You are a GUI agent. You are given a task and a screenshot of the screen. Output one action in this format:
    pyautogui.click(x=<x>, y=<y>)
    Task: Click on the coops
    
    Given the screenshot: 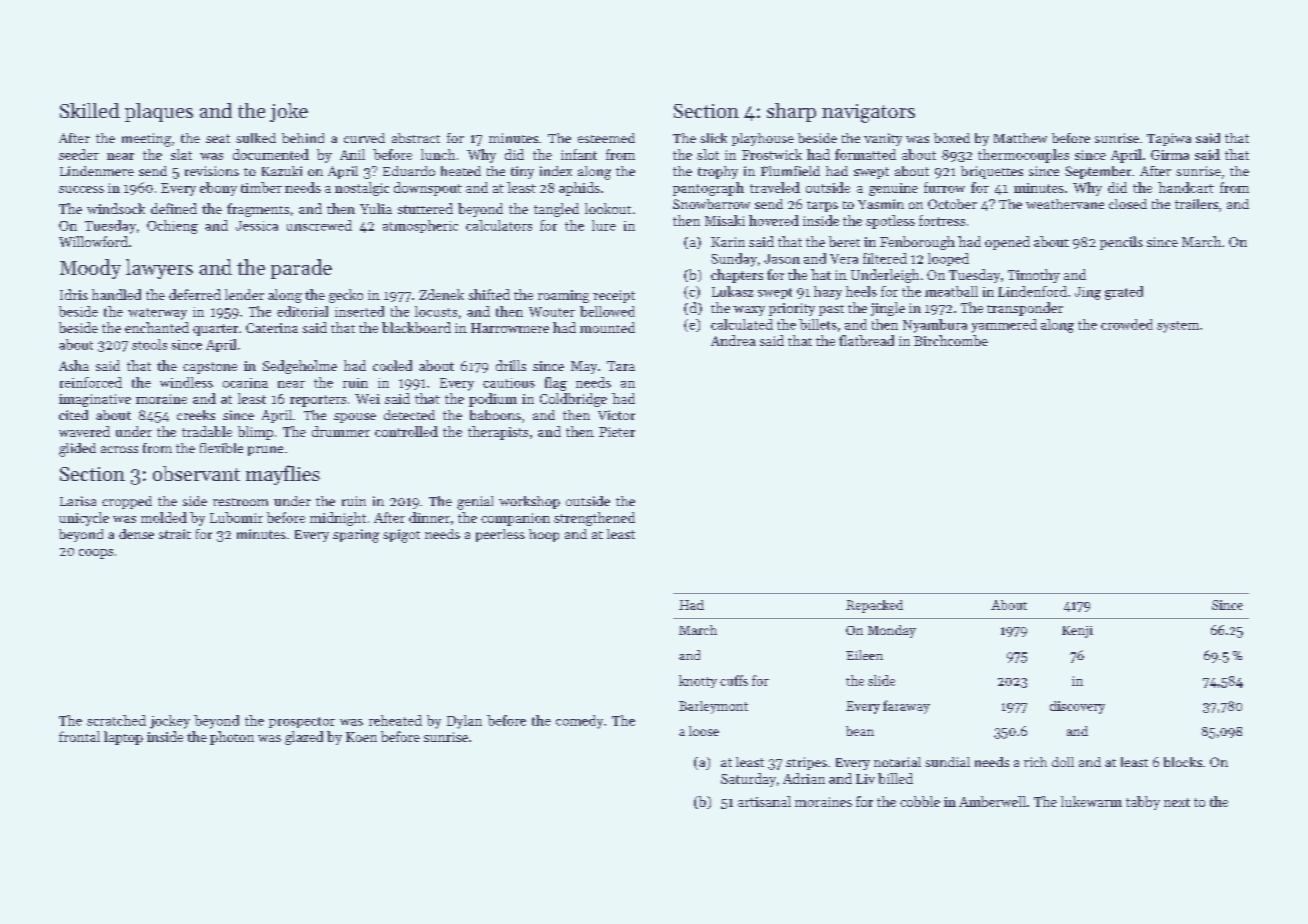 What is the action you would take?
    pyautogui.click(x=96, y=554)
